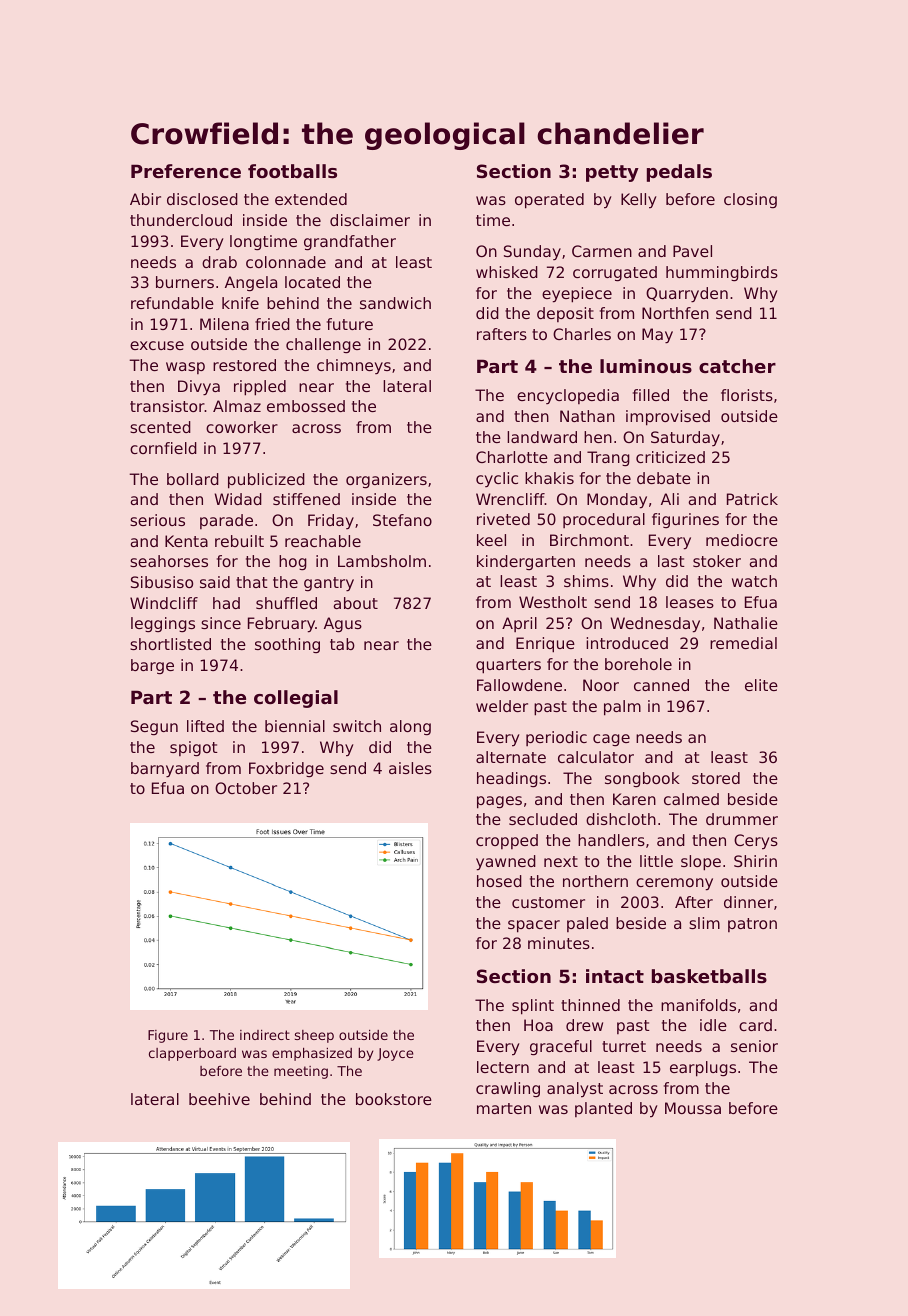 Image resolution: width=908 pixels, height=1316 pixels. I want to click on Abir, so click(145, 199).
